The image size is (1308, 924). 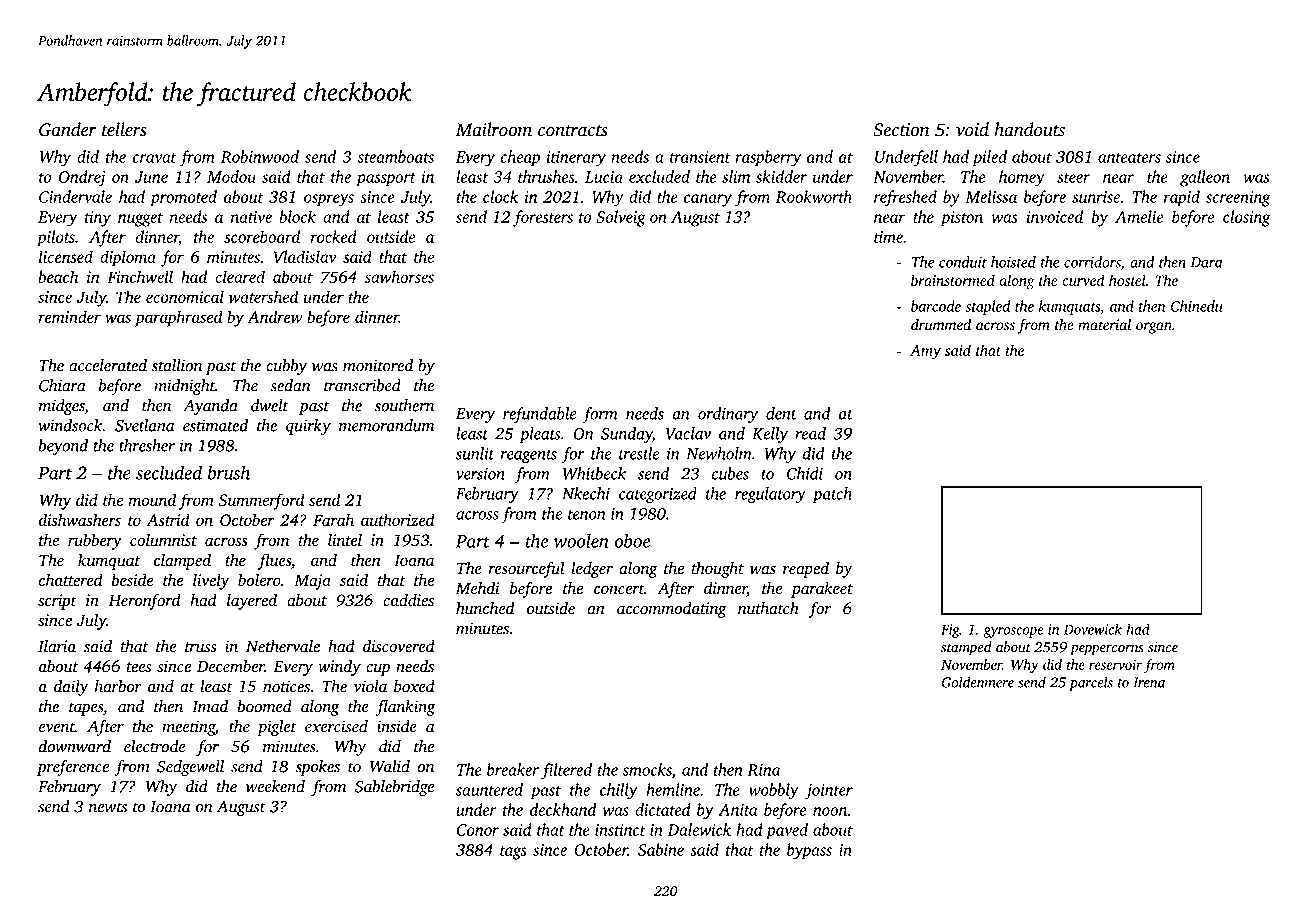 I want to click on tags, so click(x=513, y=853).
